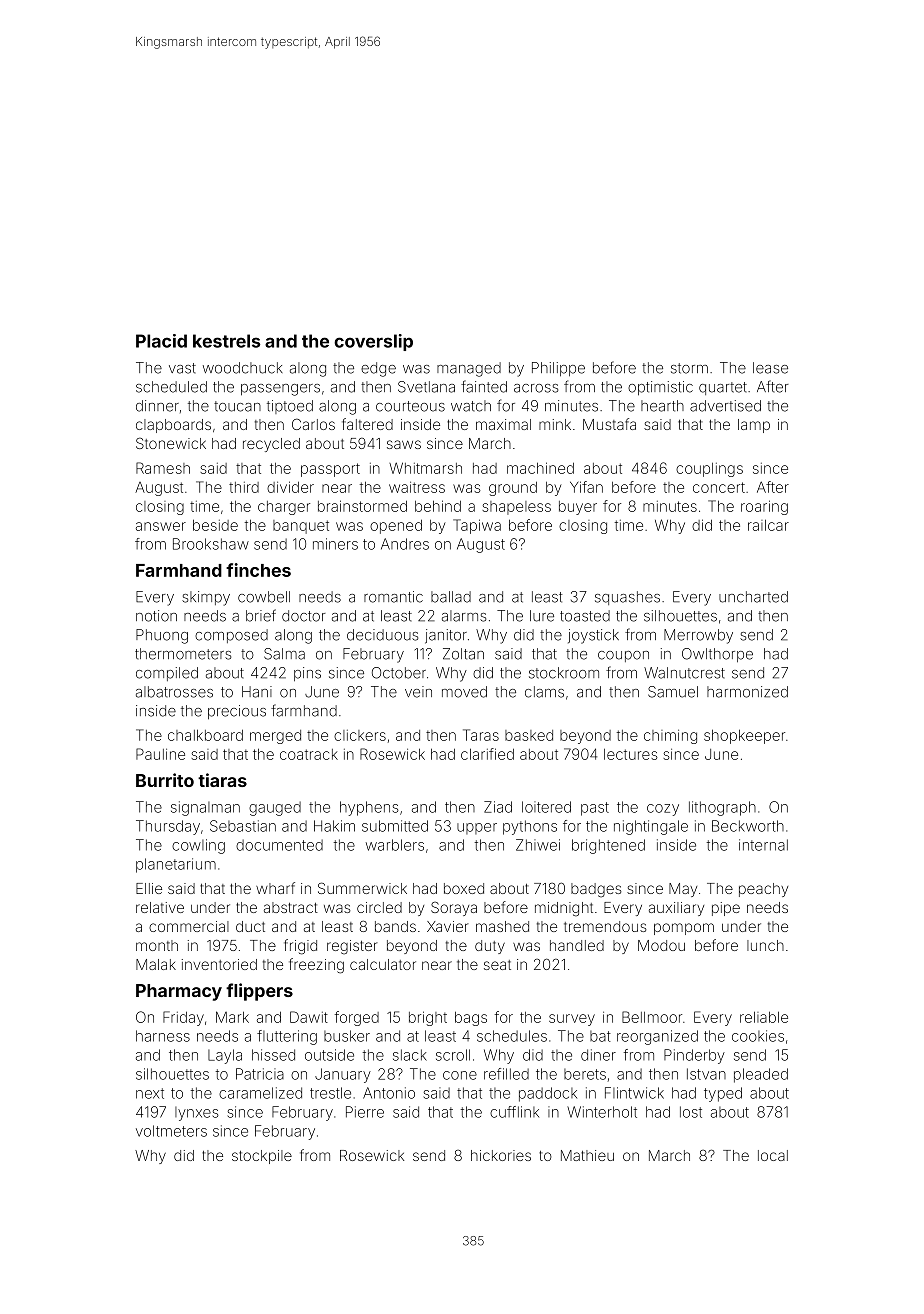 Image resolution: width=924 pixels, height=1314 pixels. What do you see at coordinates (262, 1157) in the screenshot?
I see `stockpile` at bounding box center [262, 1157].
